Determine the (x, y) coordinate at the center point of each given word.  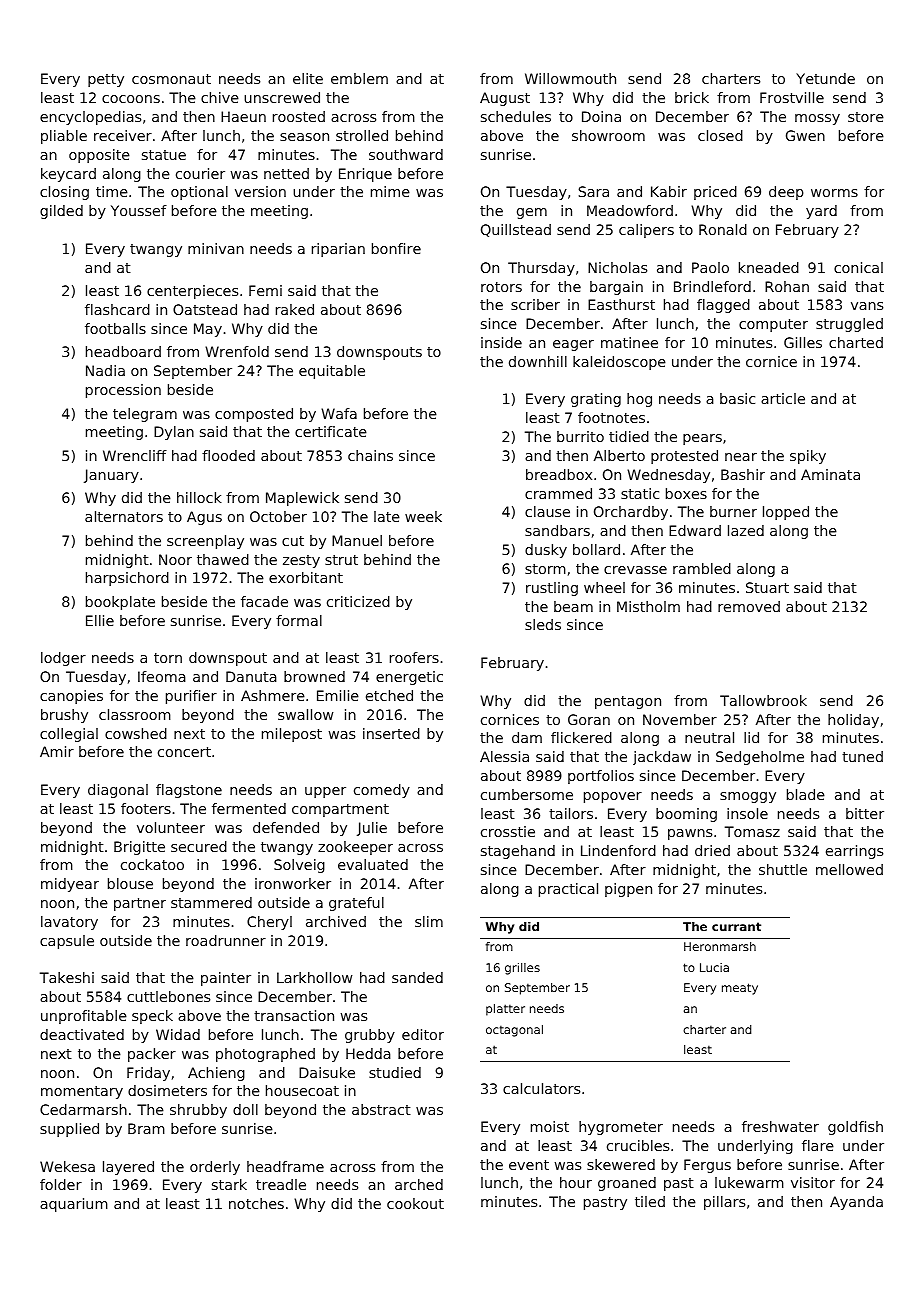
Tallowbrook (763, 700)
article (783, 398)
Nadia (105, 370)
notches (256, 1203)
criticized (358, 601)
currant (736, 926)
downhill (538, 361)
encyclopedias (90, 118)
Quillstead (516, 230)
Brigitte (139, 848)
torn (168, 658)
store (866, 117)
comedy (382, 791)
